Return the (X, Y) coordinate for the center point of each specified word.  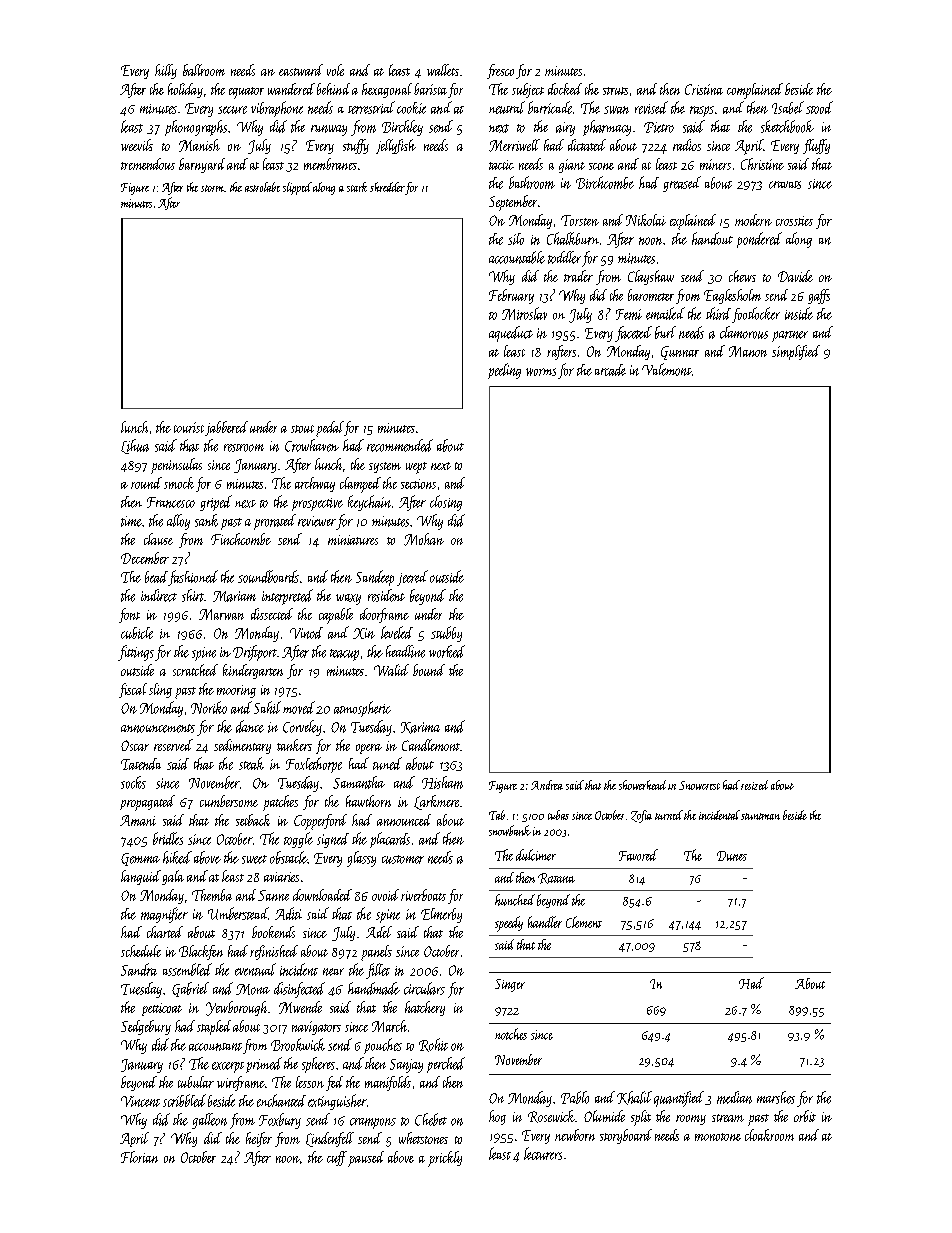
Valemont (666, 369)
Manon (748, 351)
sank (206, 520)
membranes (330, 164)
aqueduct (511, 334)
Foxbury (280, 1121)
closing (446, 503)
